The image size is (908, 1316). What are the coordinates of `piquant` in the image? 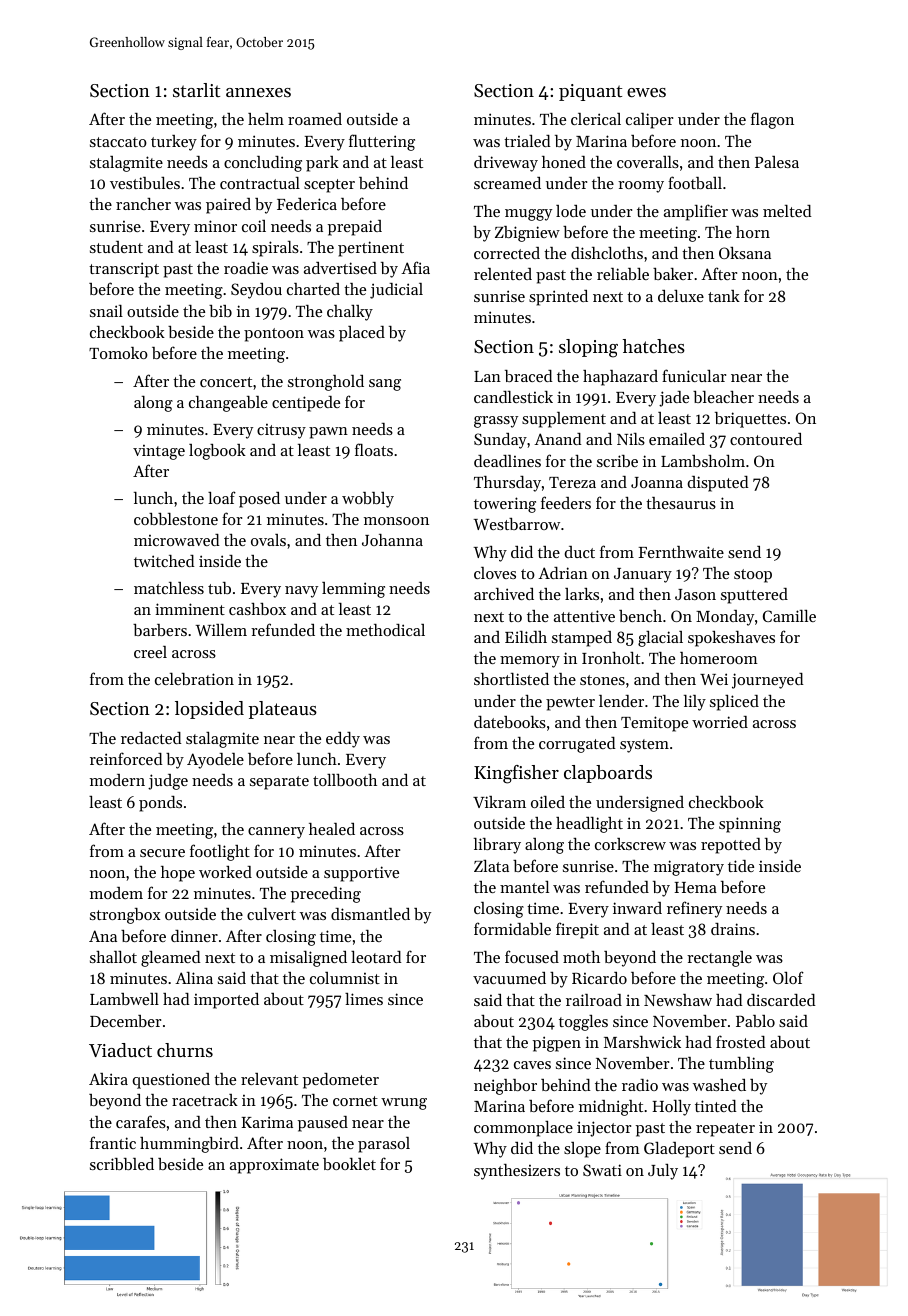 It's located at (590, 92).
